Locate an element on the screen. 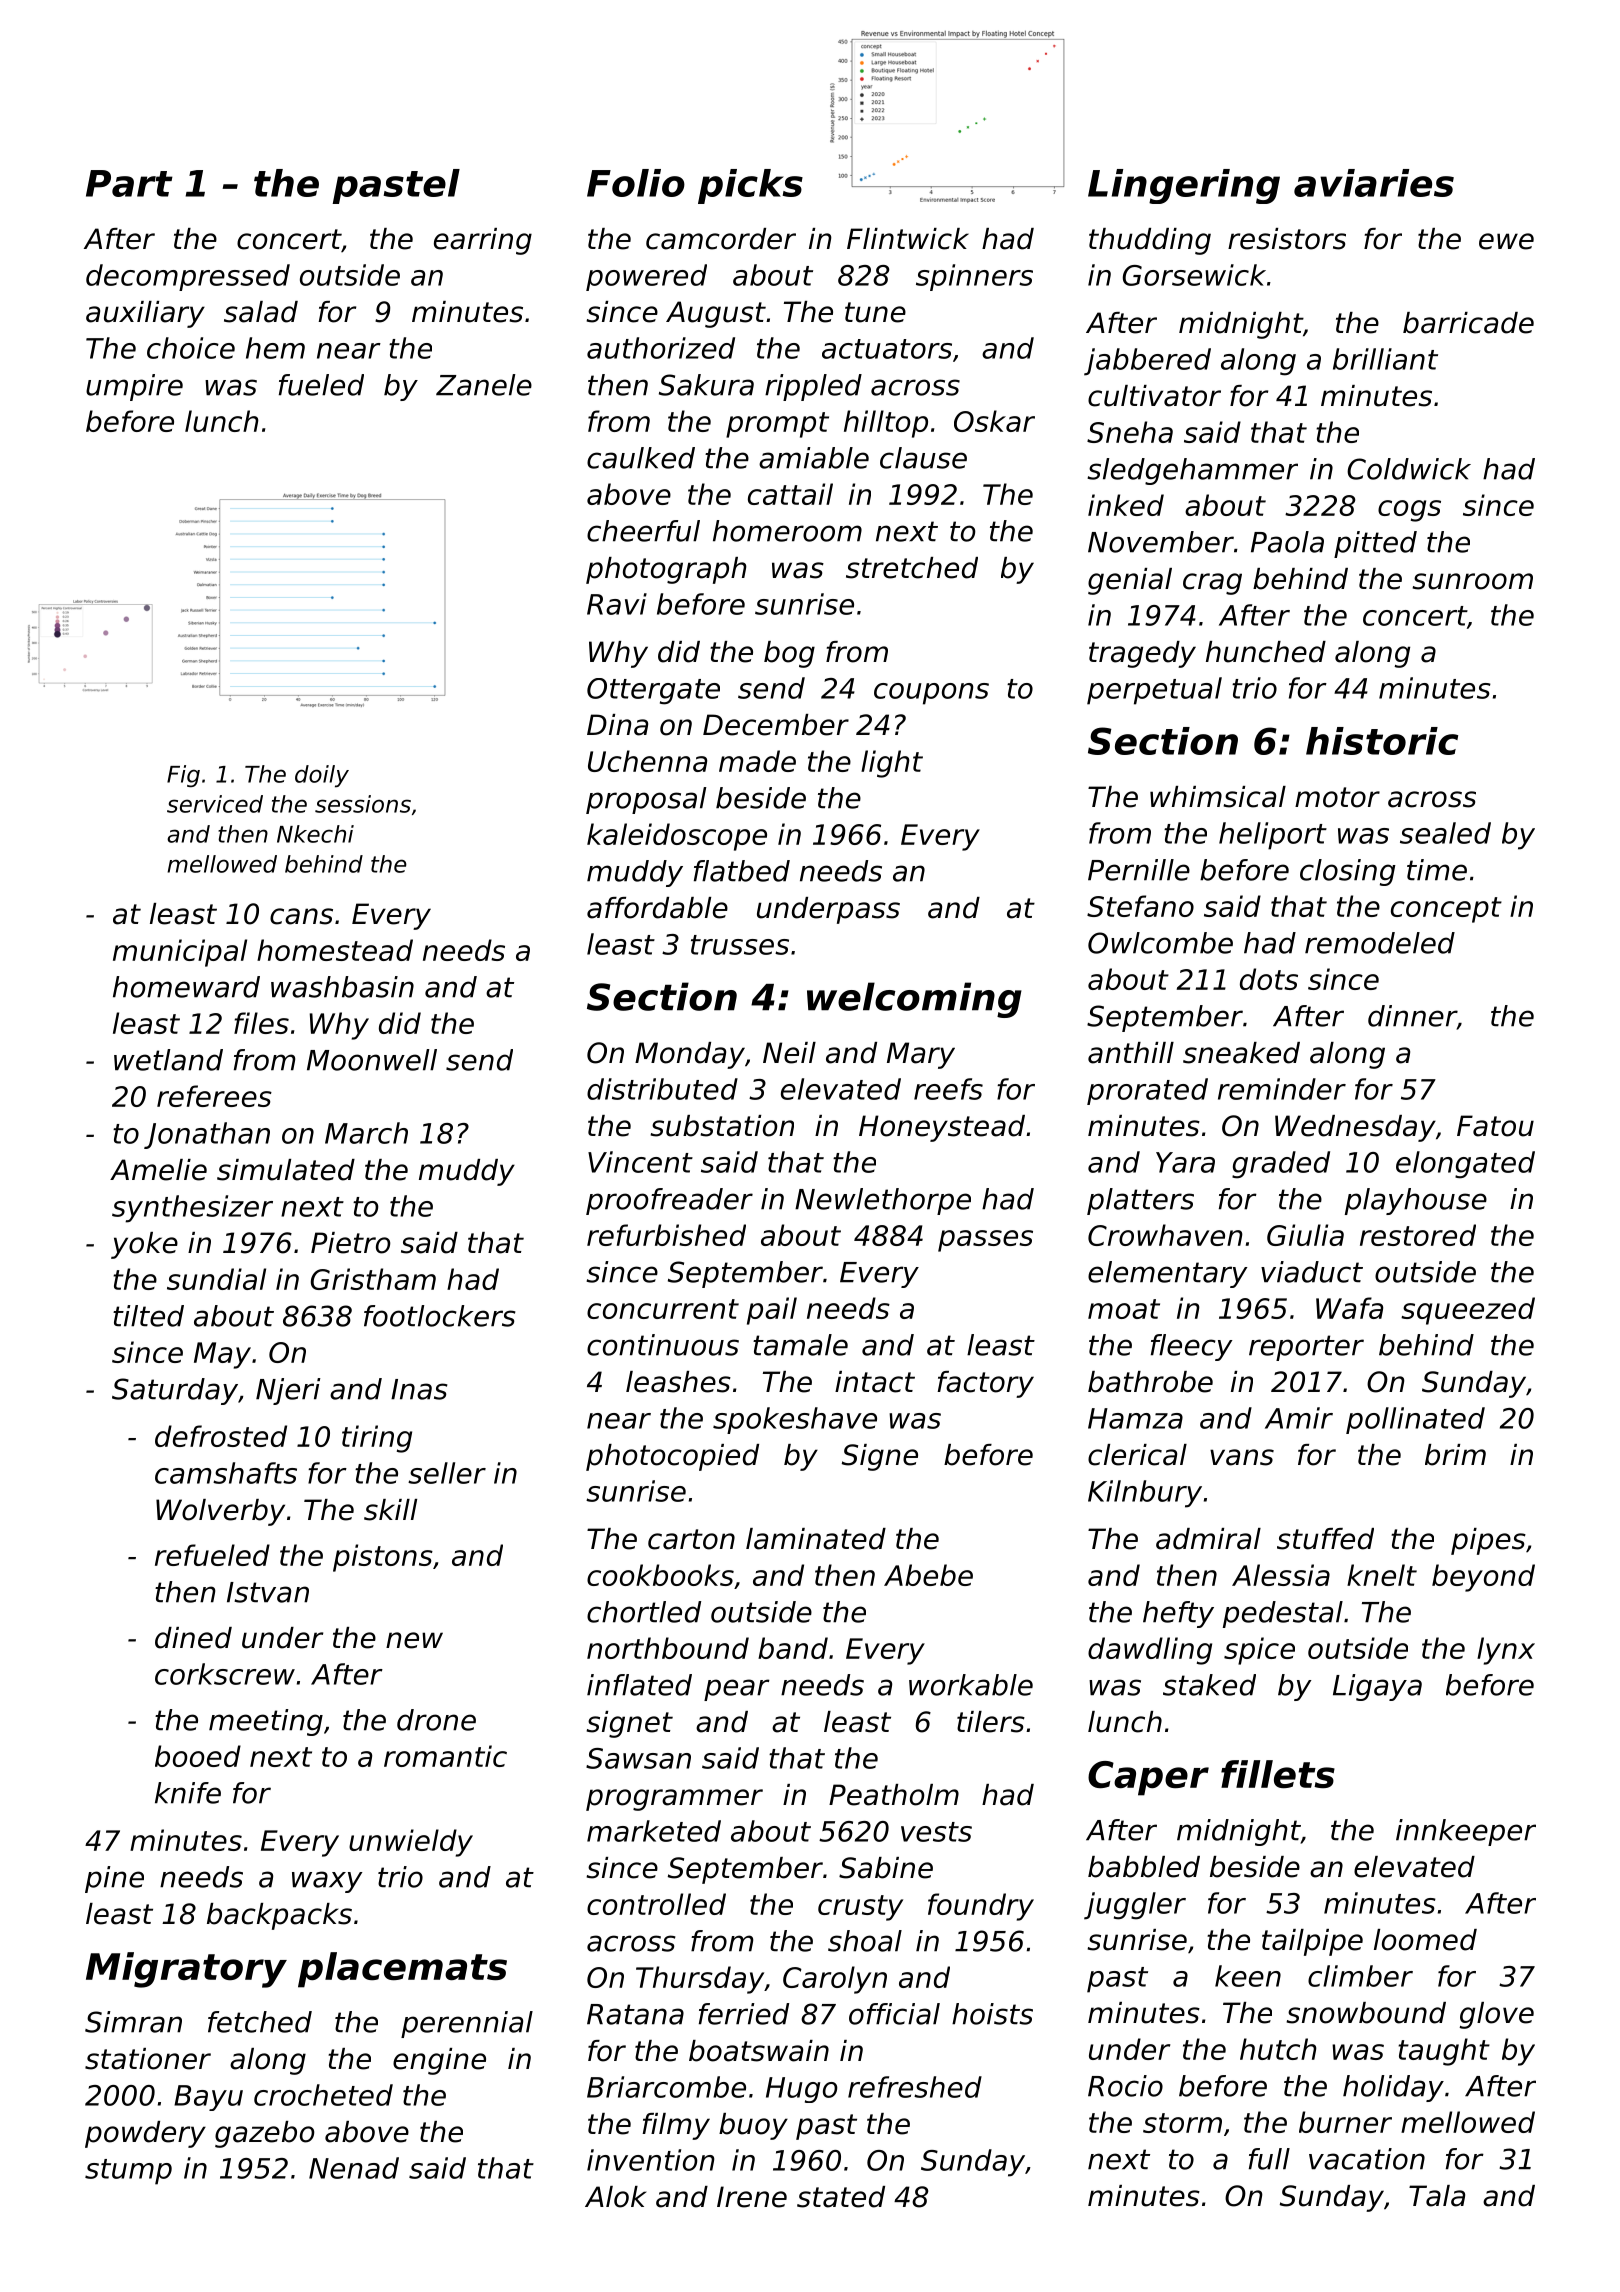 This screenshot has width=1620, height=2292. hem is located at coordinates (275, 348).
